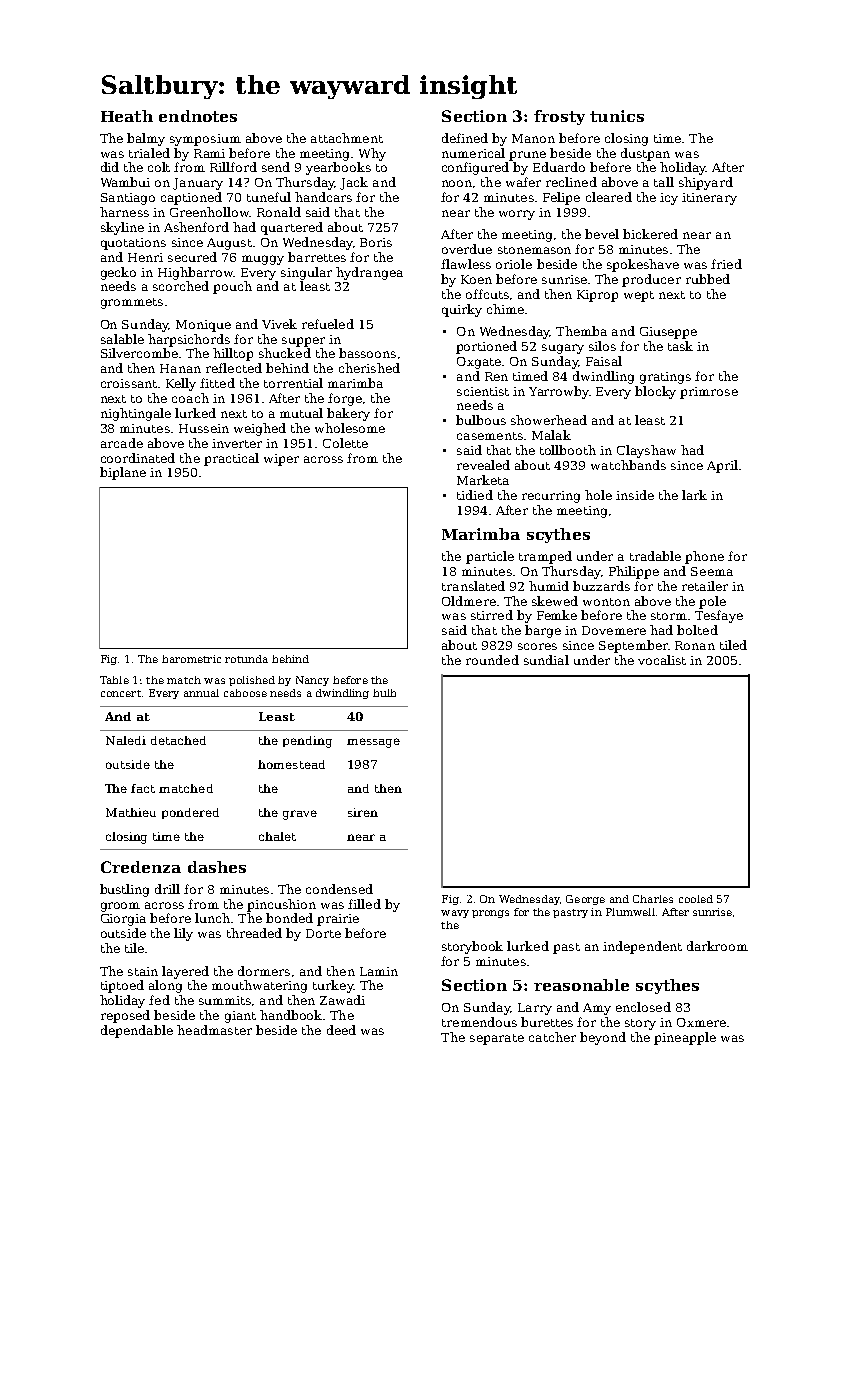 The width and height of the page is (849, 1400). What do you see at coordinates (136, 414) in the page?
I see `nightingale` at bounding box center [136, 414].
